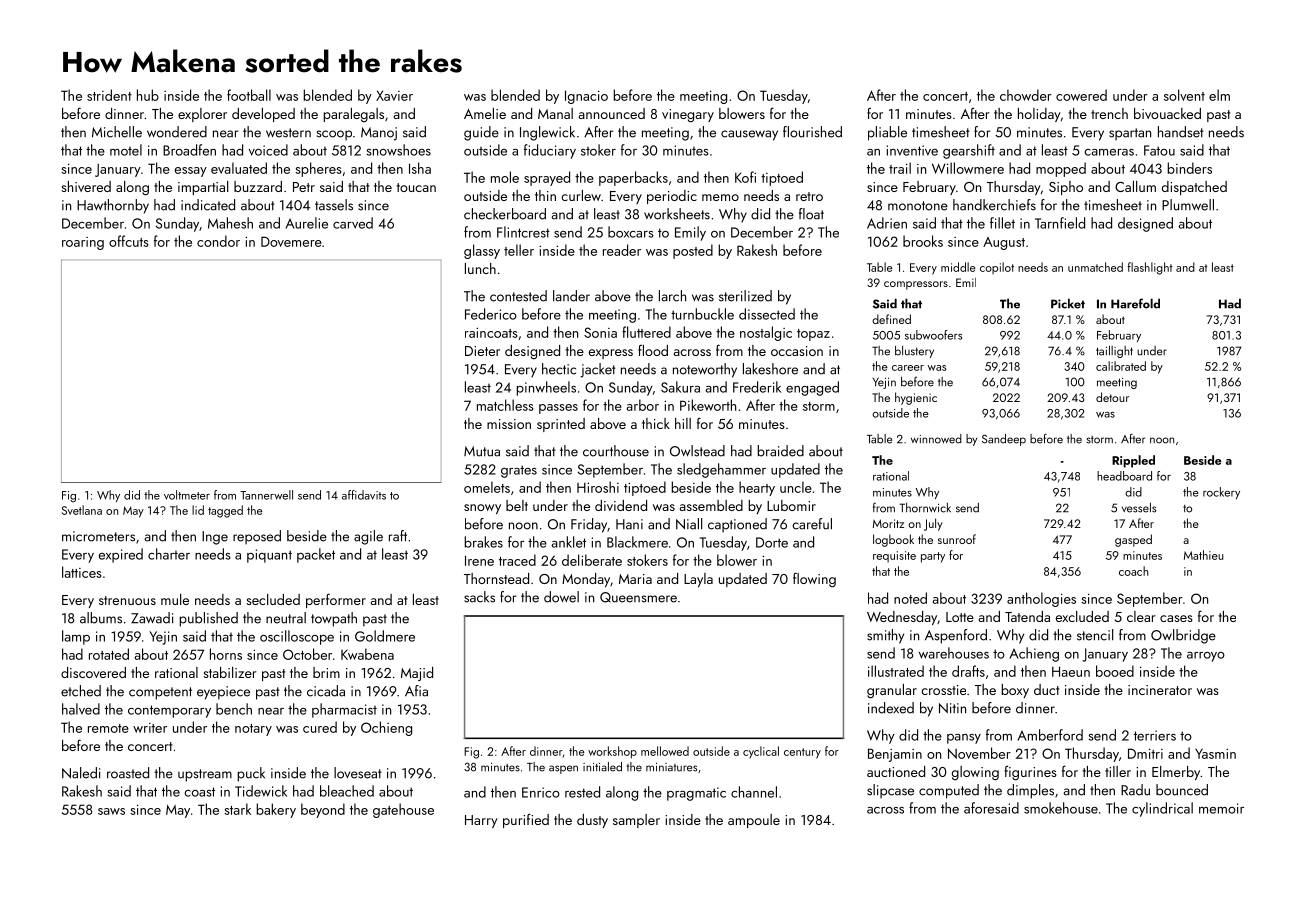 Image resolution: width=1308 pixels, height=924 pixels. What do you see at coordinates (202, 115) in the document?
I see `explorer` at bounding box center [202, 115].
